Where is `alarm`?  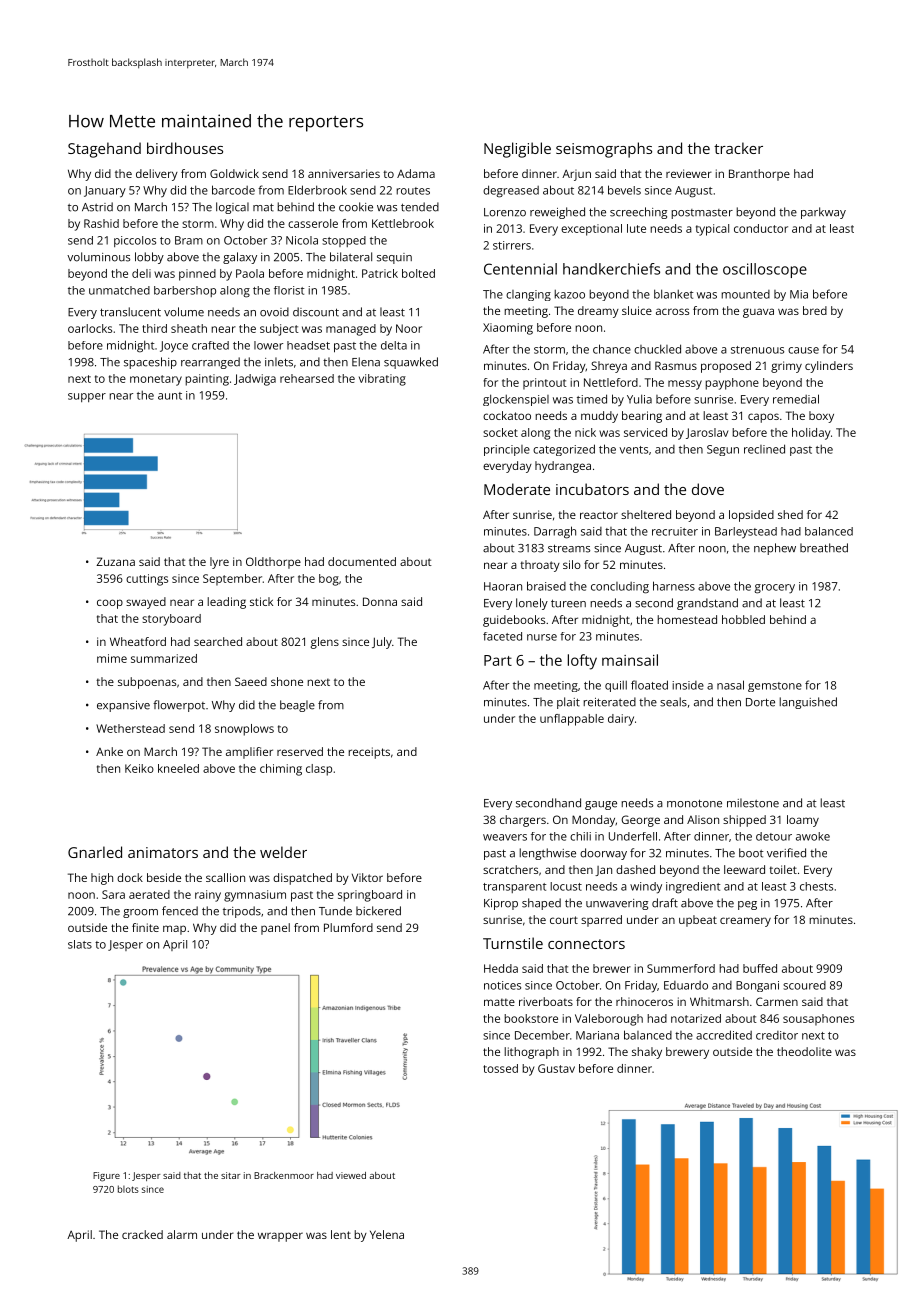 alarm is located at coordinates (182, 1234).
